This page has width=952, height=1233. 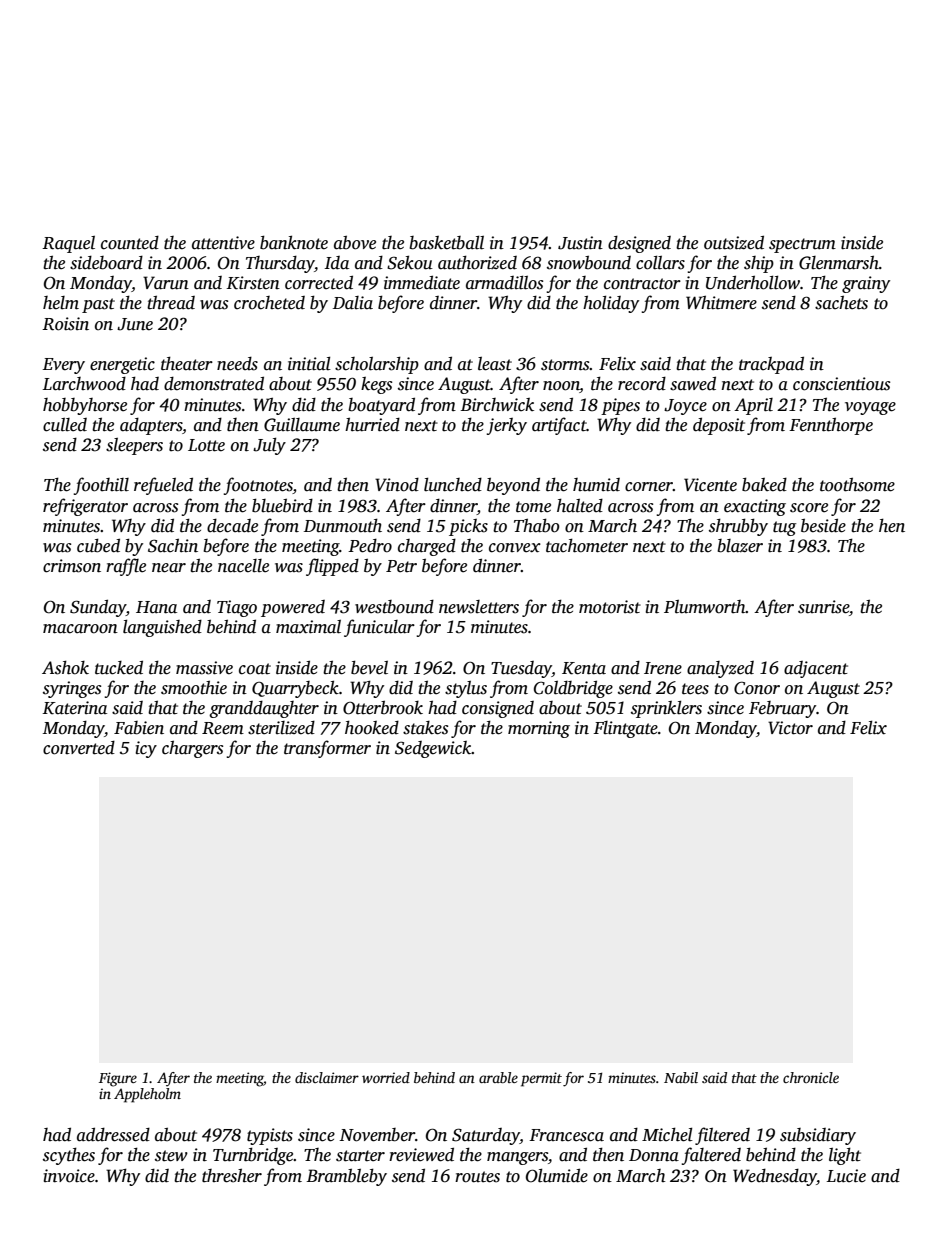 What do you see at coordinates (192, 749) in the page?
I see `chargers` at bounding box center [192, 749].
